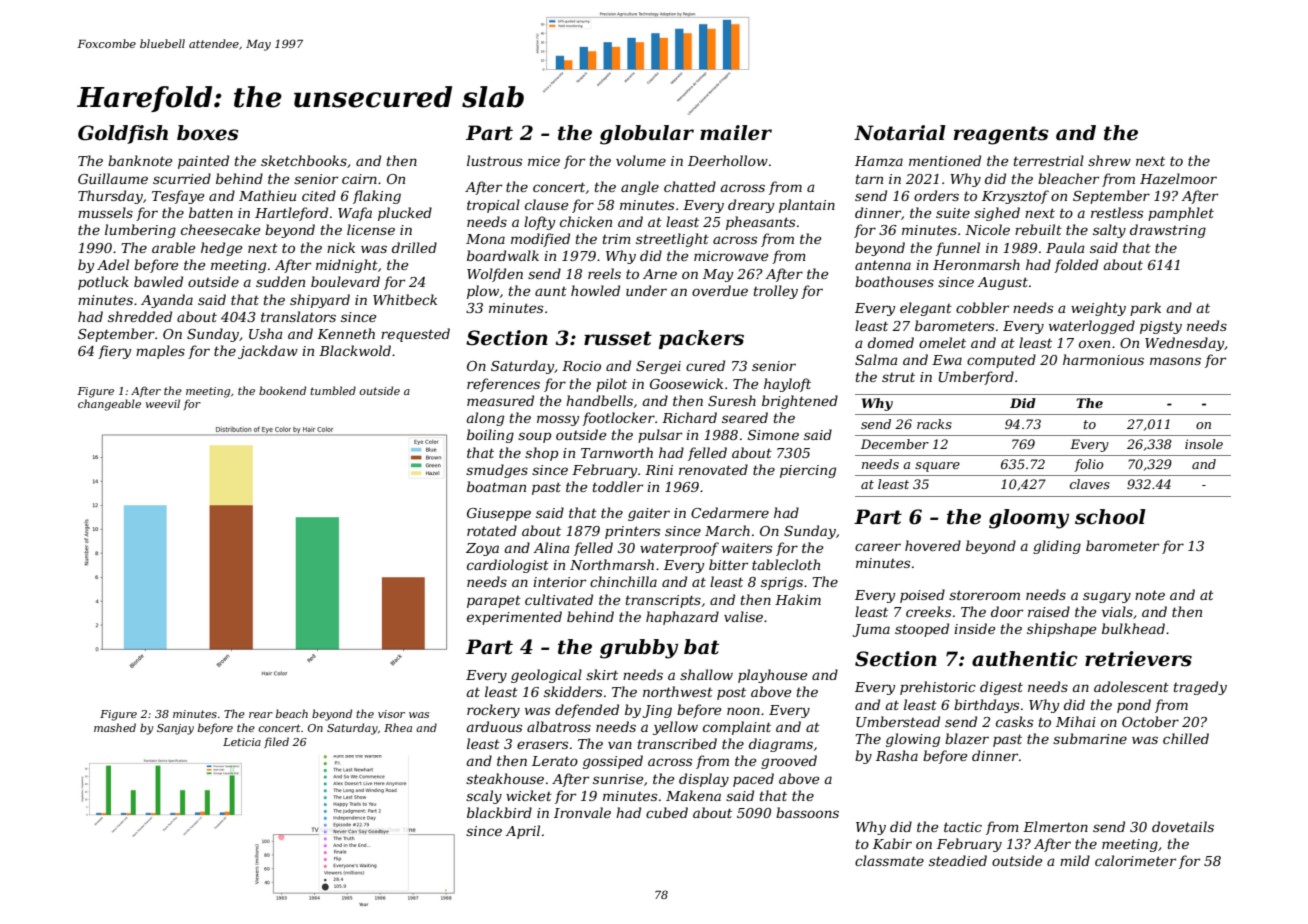 This screenshot has width=1308, height=924. I want to click on insole, so click(1204, 444).
